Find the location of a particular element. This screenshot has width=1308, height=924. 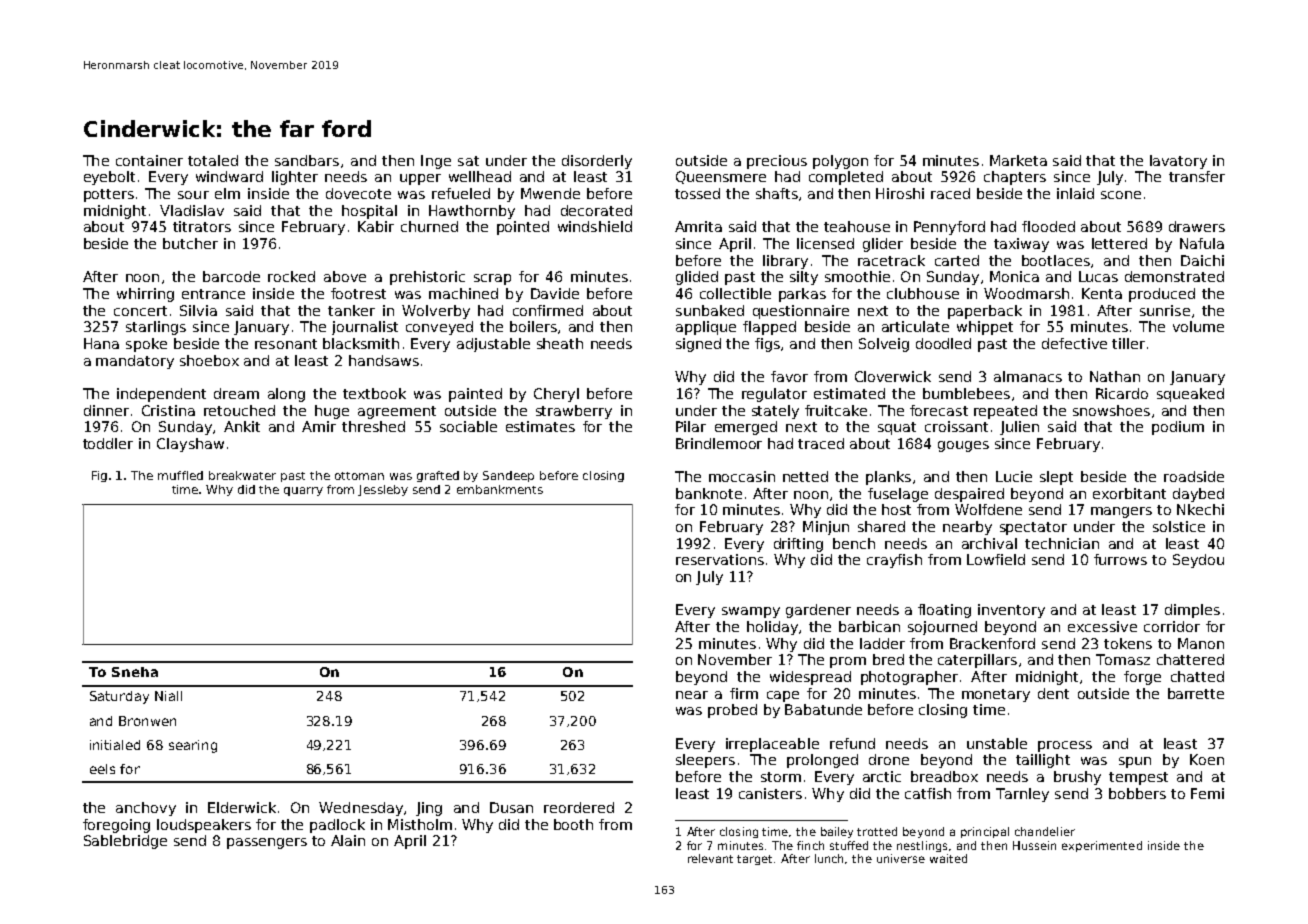

Lucie is located at coordinates (1014, 476).
